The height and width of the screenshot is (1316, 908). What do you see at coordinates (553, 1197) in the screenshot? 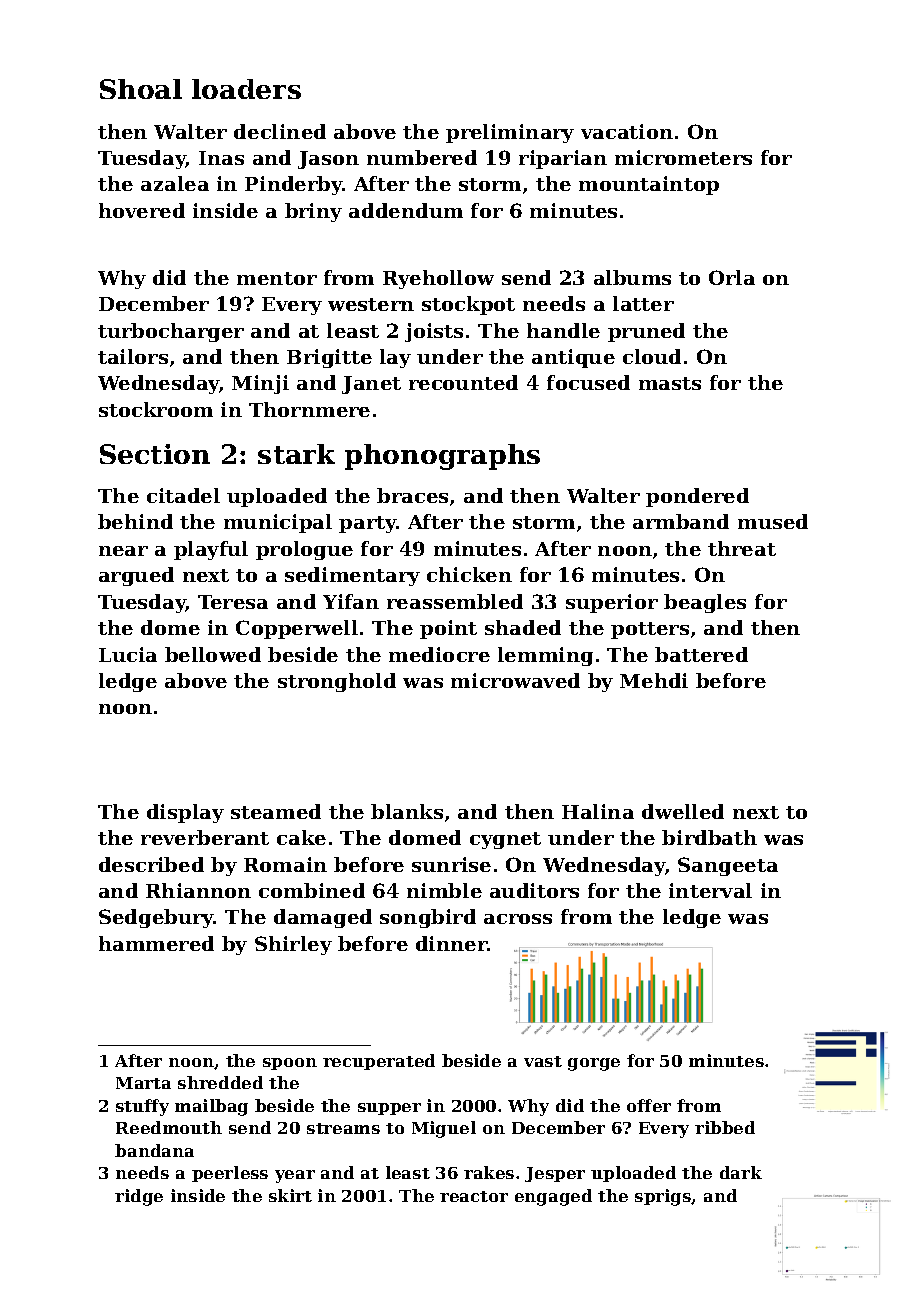
I see `engaged` at bounding box center [553, 1197].
